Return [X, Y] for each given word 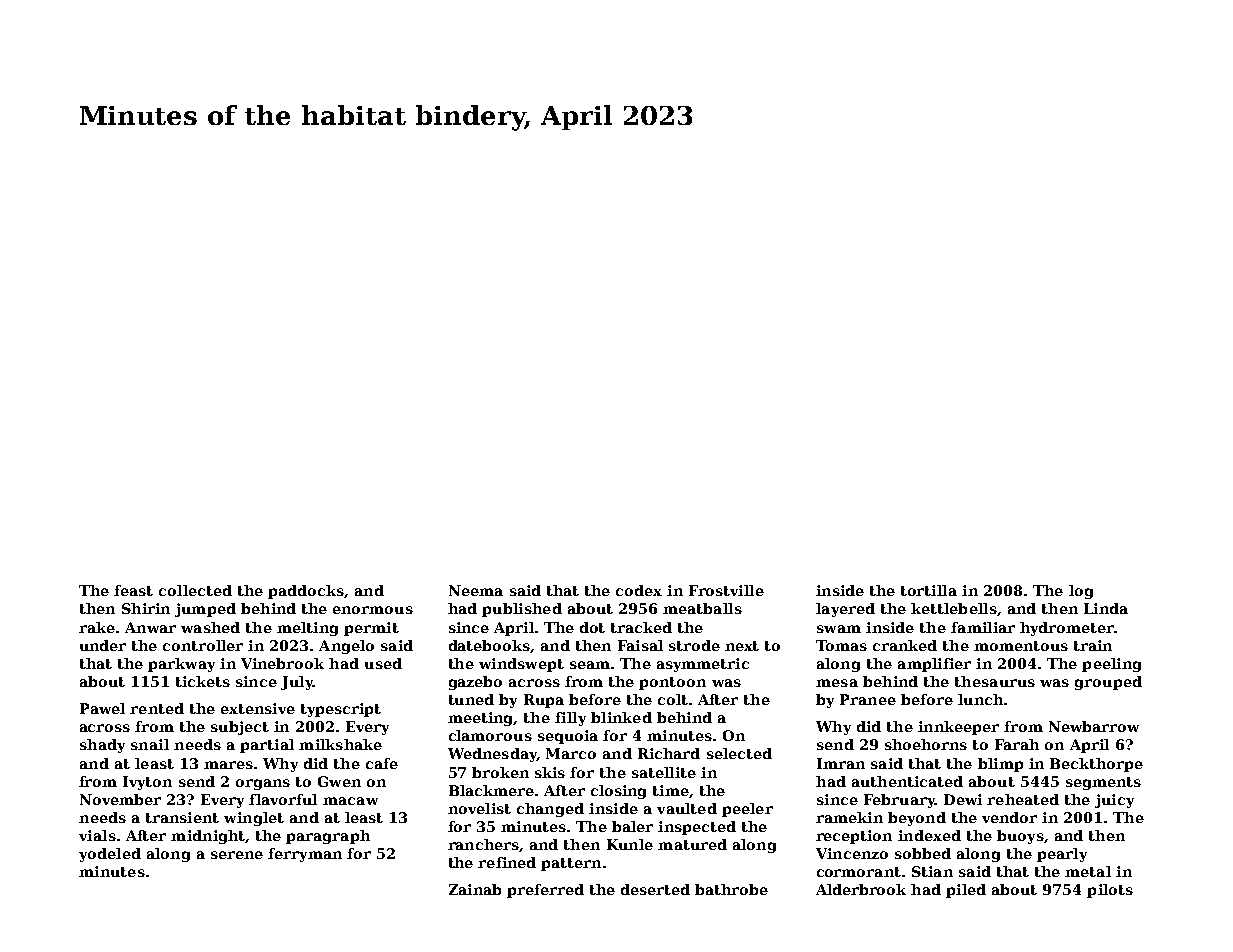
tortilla [929, 590]
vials [97, 835]
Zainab [475, 889]
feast [133, 590]
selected [739, 753]
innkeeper [958, 728]
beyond [917, 819]
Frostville [726, 590]
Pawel [102, 708]
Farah [1017, 744]
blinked [621, 717]
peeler [747, 810]
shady [102, 746]
